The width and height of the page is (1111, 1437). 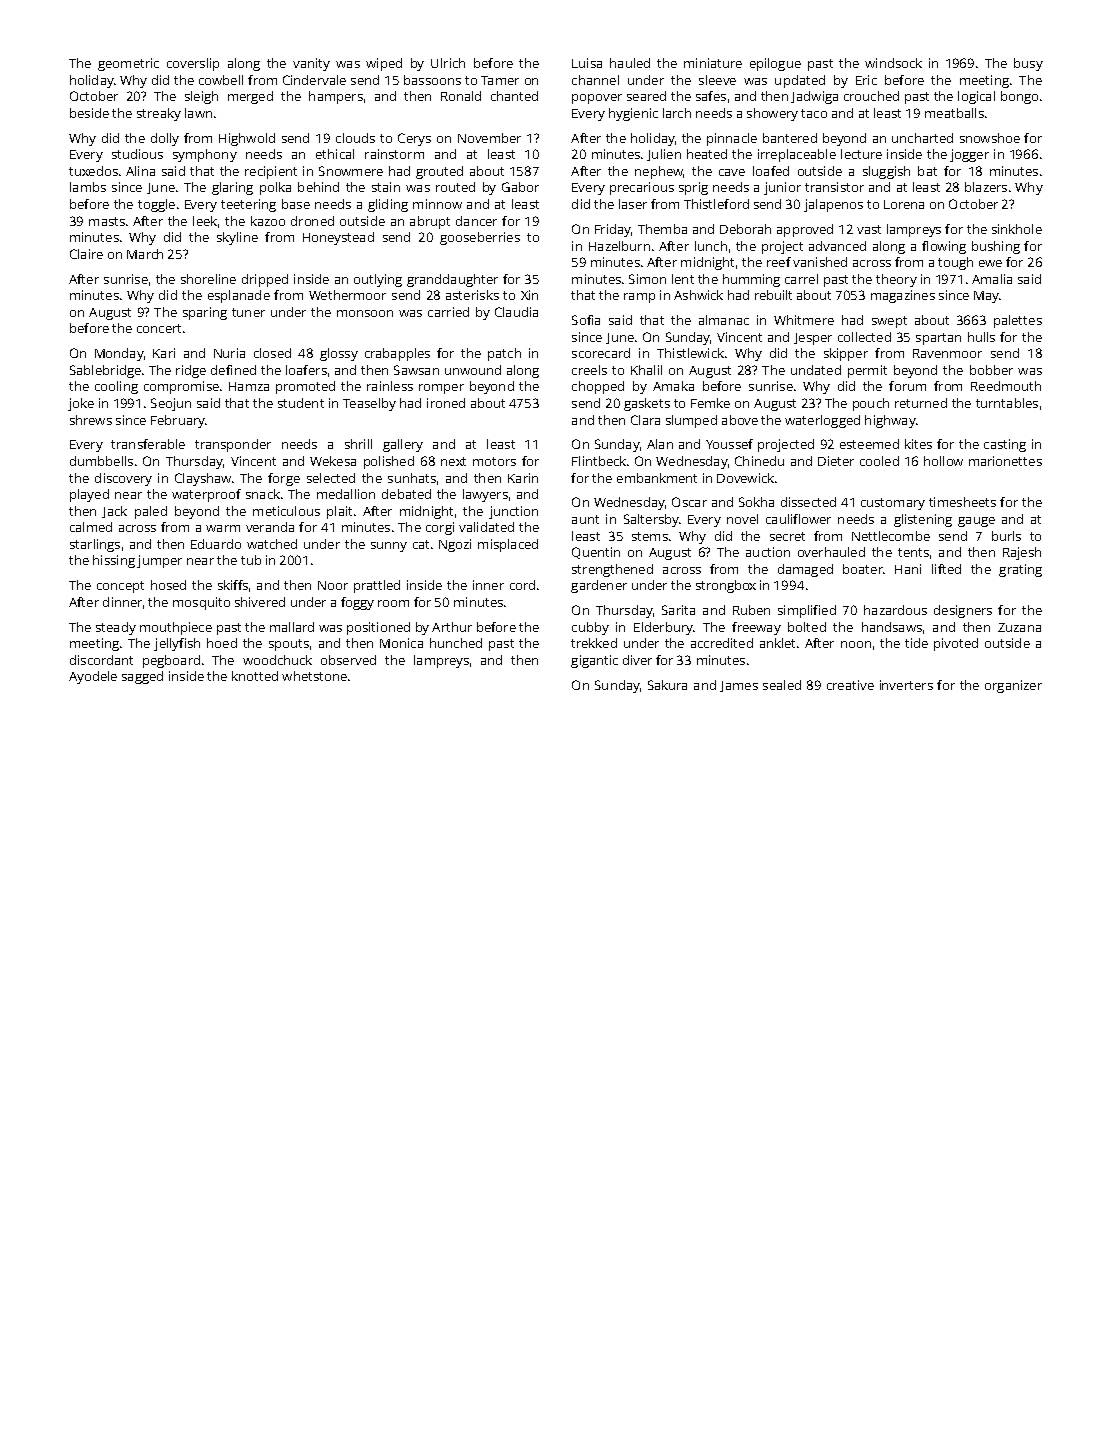 What do you see at coordinates (480, 238) in the page?
I see `gooseberries` at bounding box center [480, 238].
